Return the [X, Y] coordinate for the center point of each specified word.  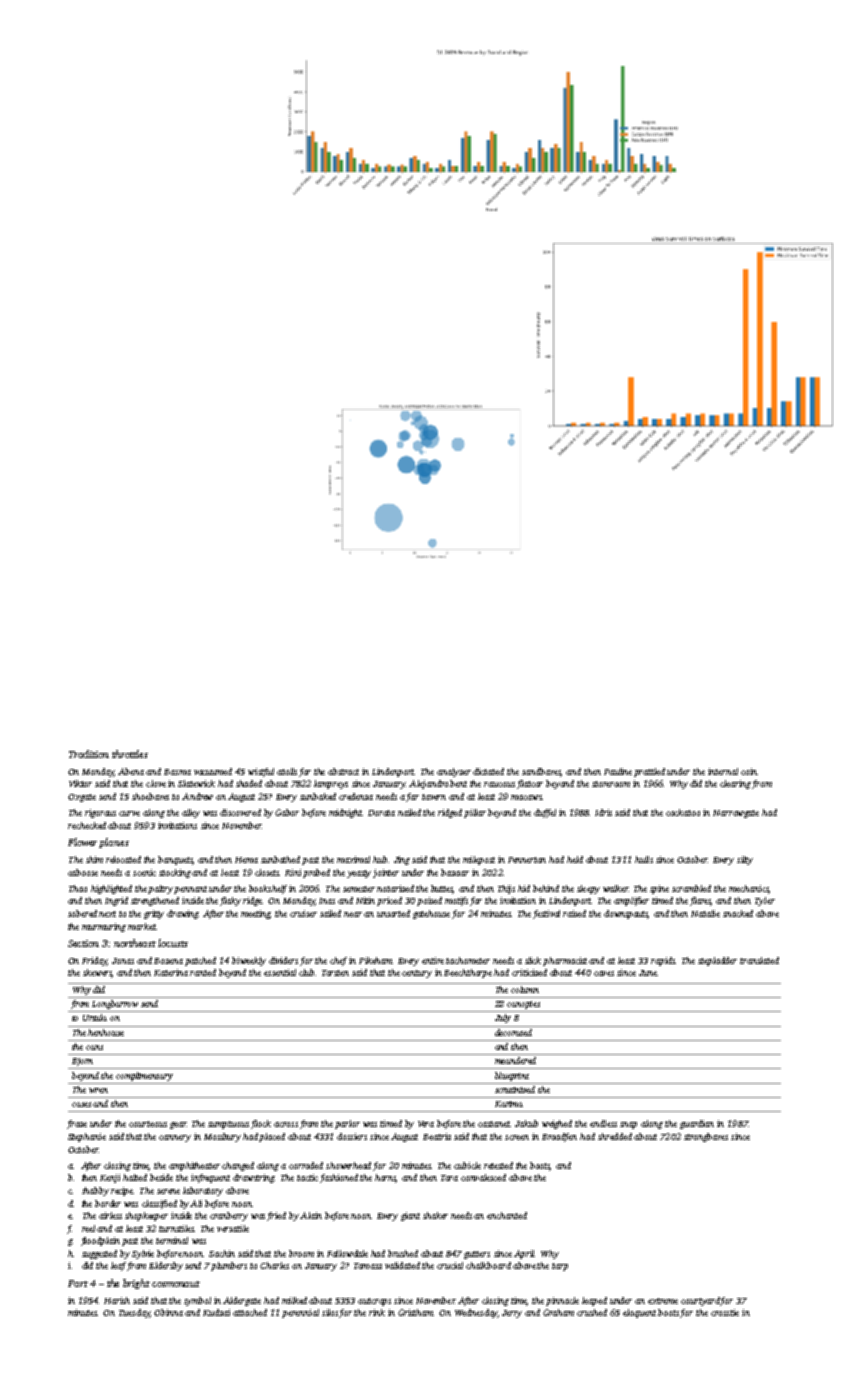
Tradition [89, 754]
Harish [117, 1300]
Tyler [765, 901]
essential [280, 972]
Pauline [618, 771]
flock [261, 1124]
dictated [488, 771]
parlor [347, 1124]
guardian [697, 1124]
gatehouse [431, 914]
